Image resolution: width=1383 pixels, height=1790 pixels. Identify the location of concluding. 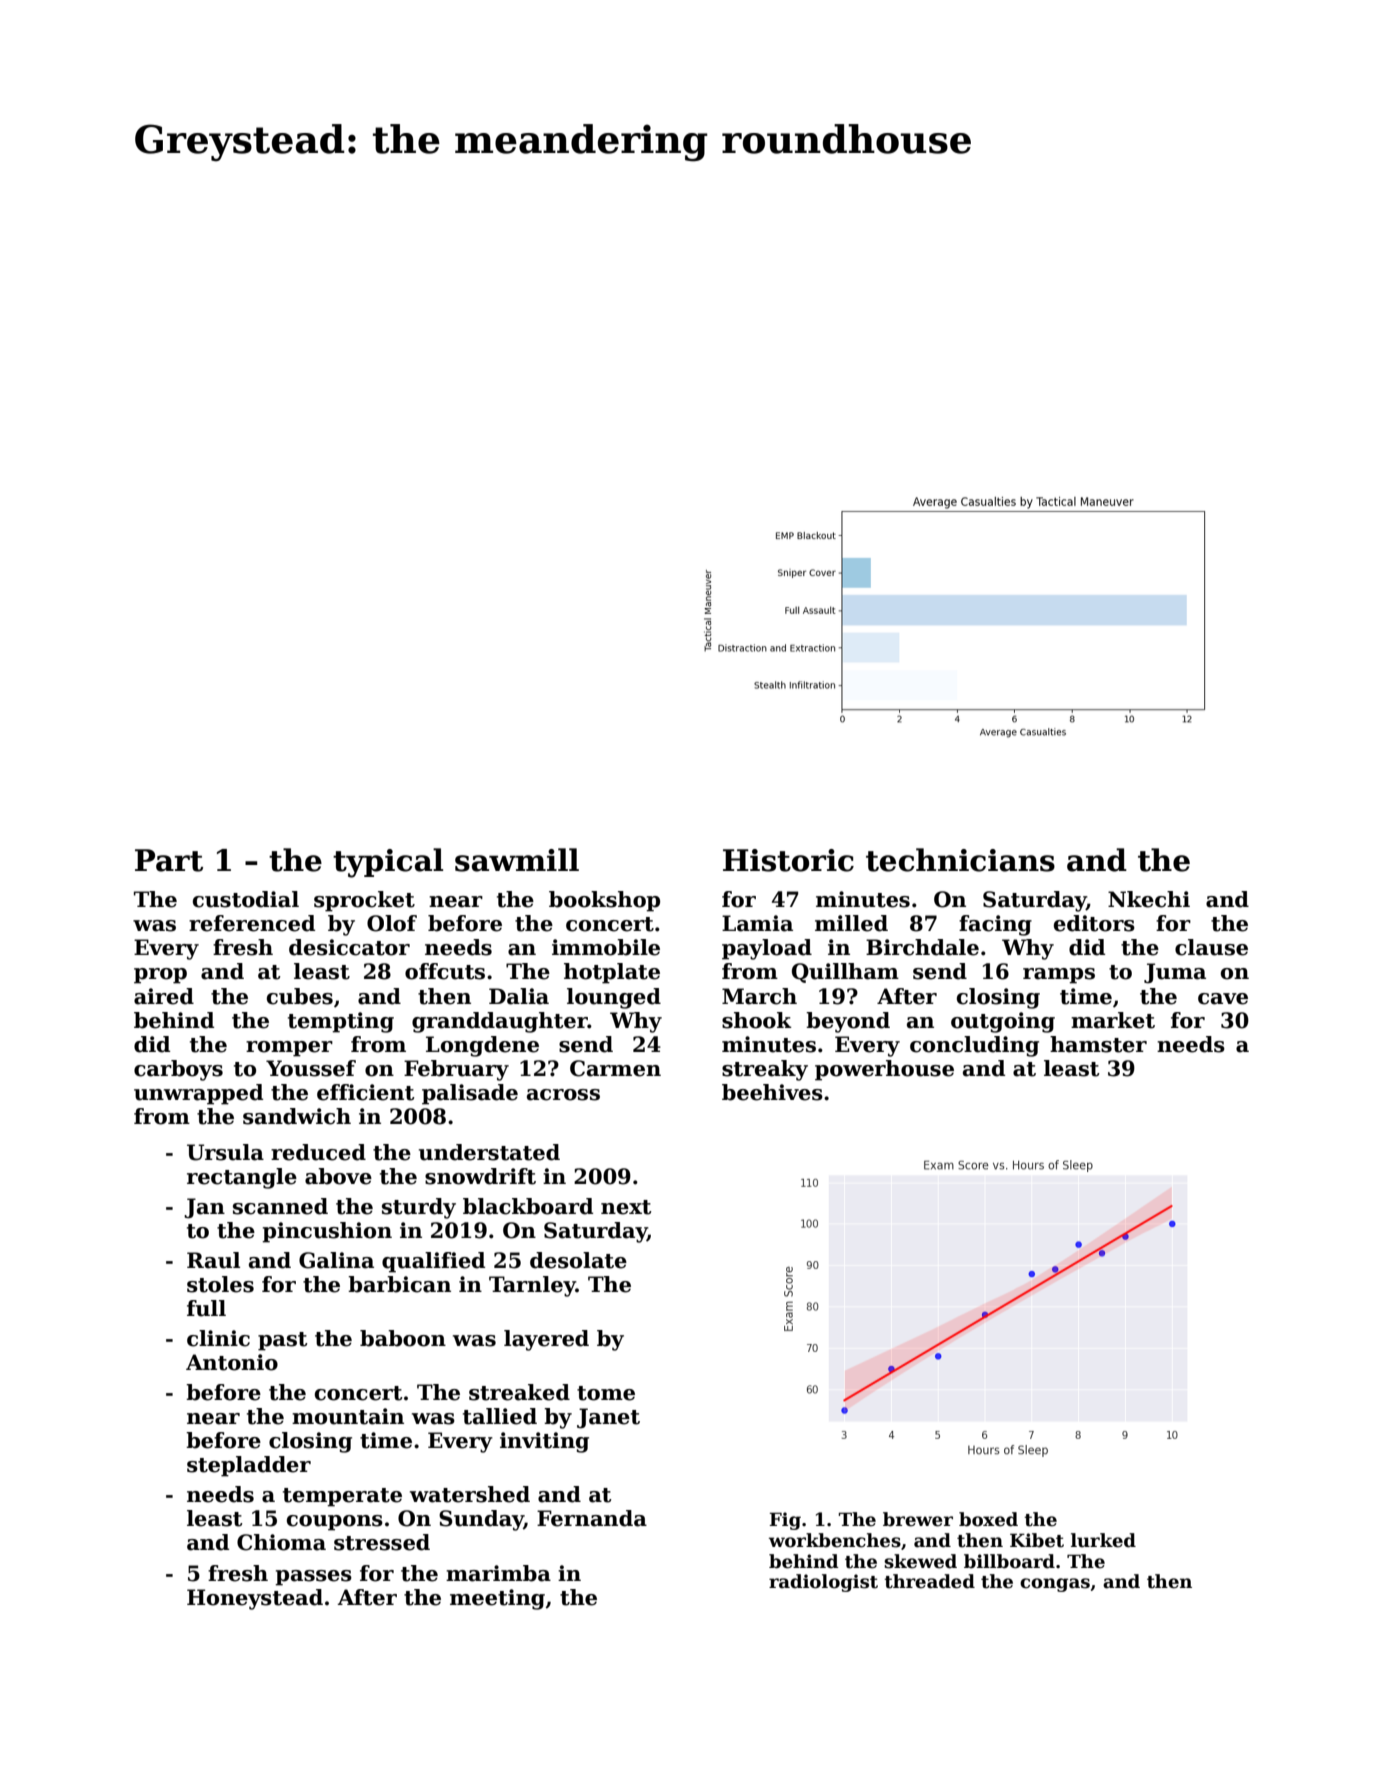
(974, 1046).
